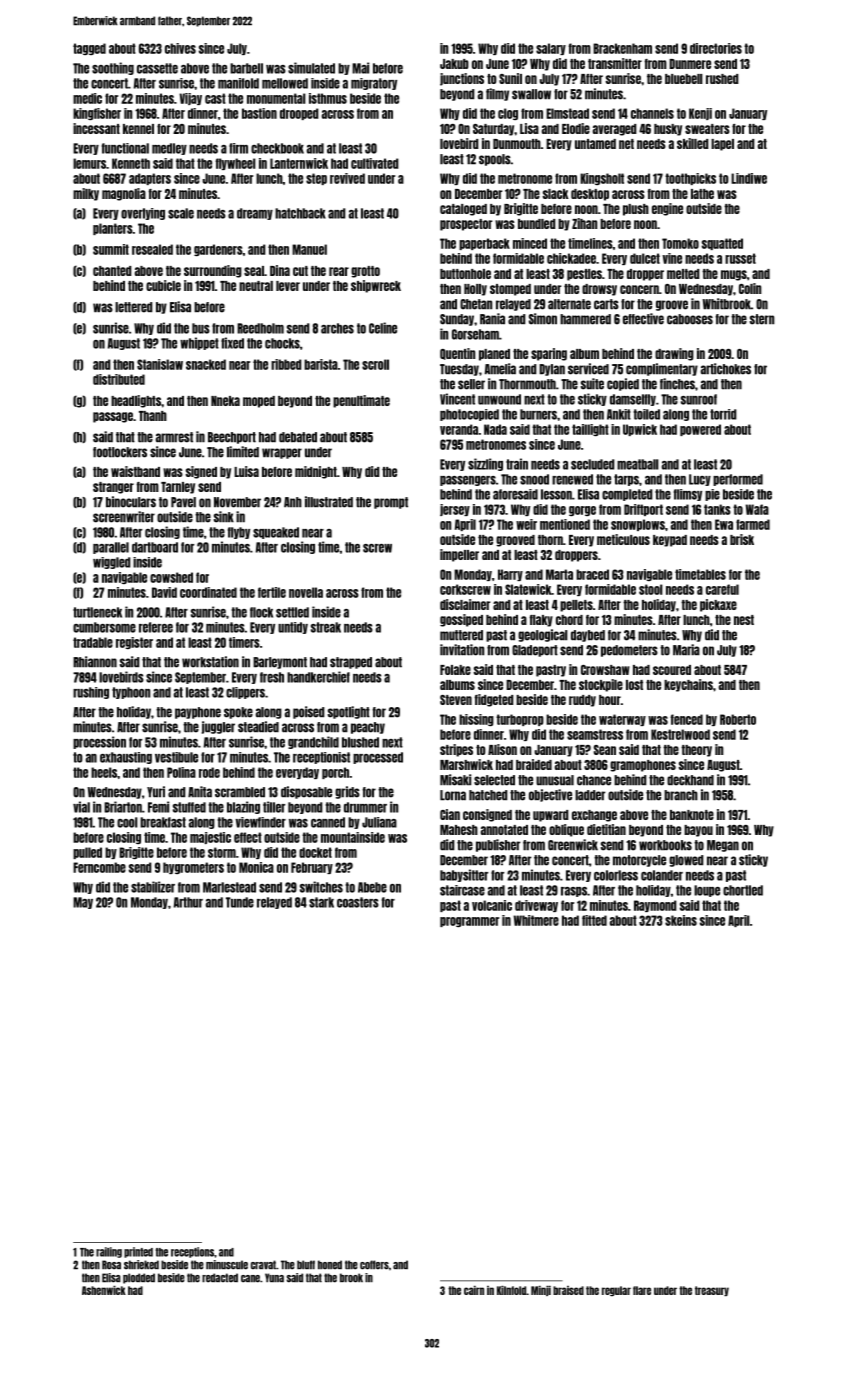 This image has width=849, height=1400. Describe the element at coordinates (237, 502) in the image. I see `November` at that location.
